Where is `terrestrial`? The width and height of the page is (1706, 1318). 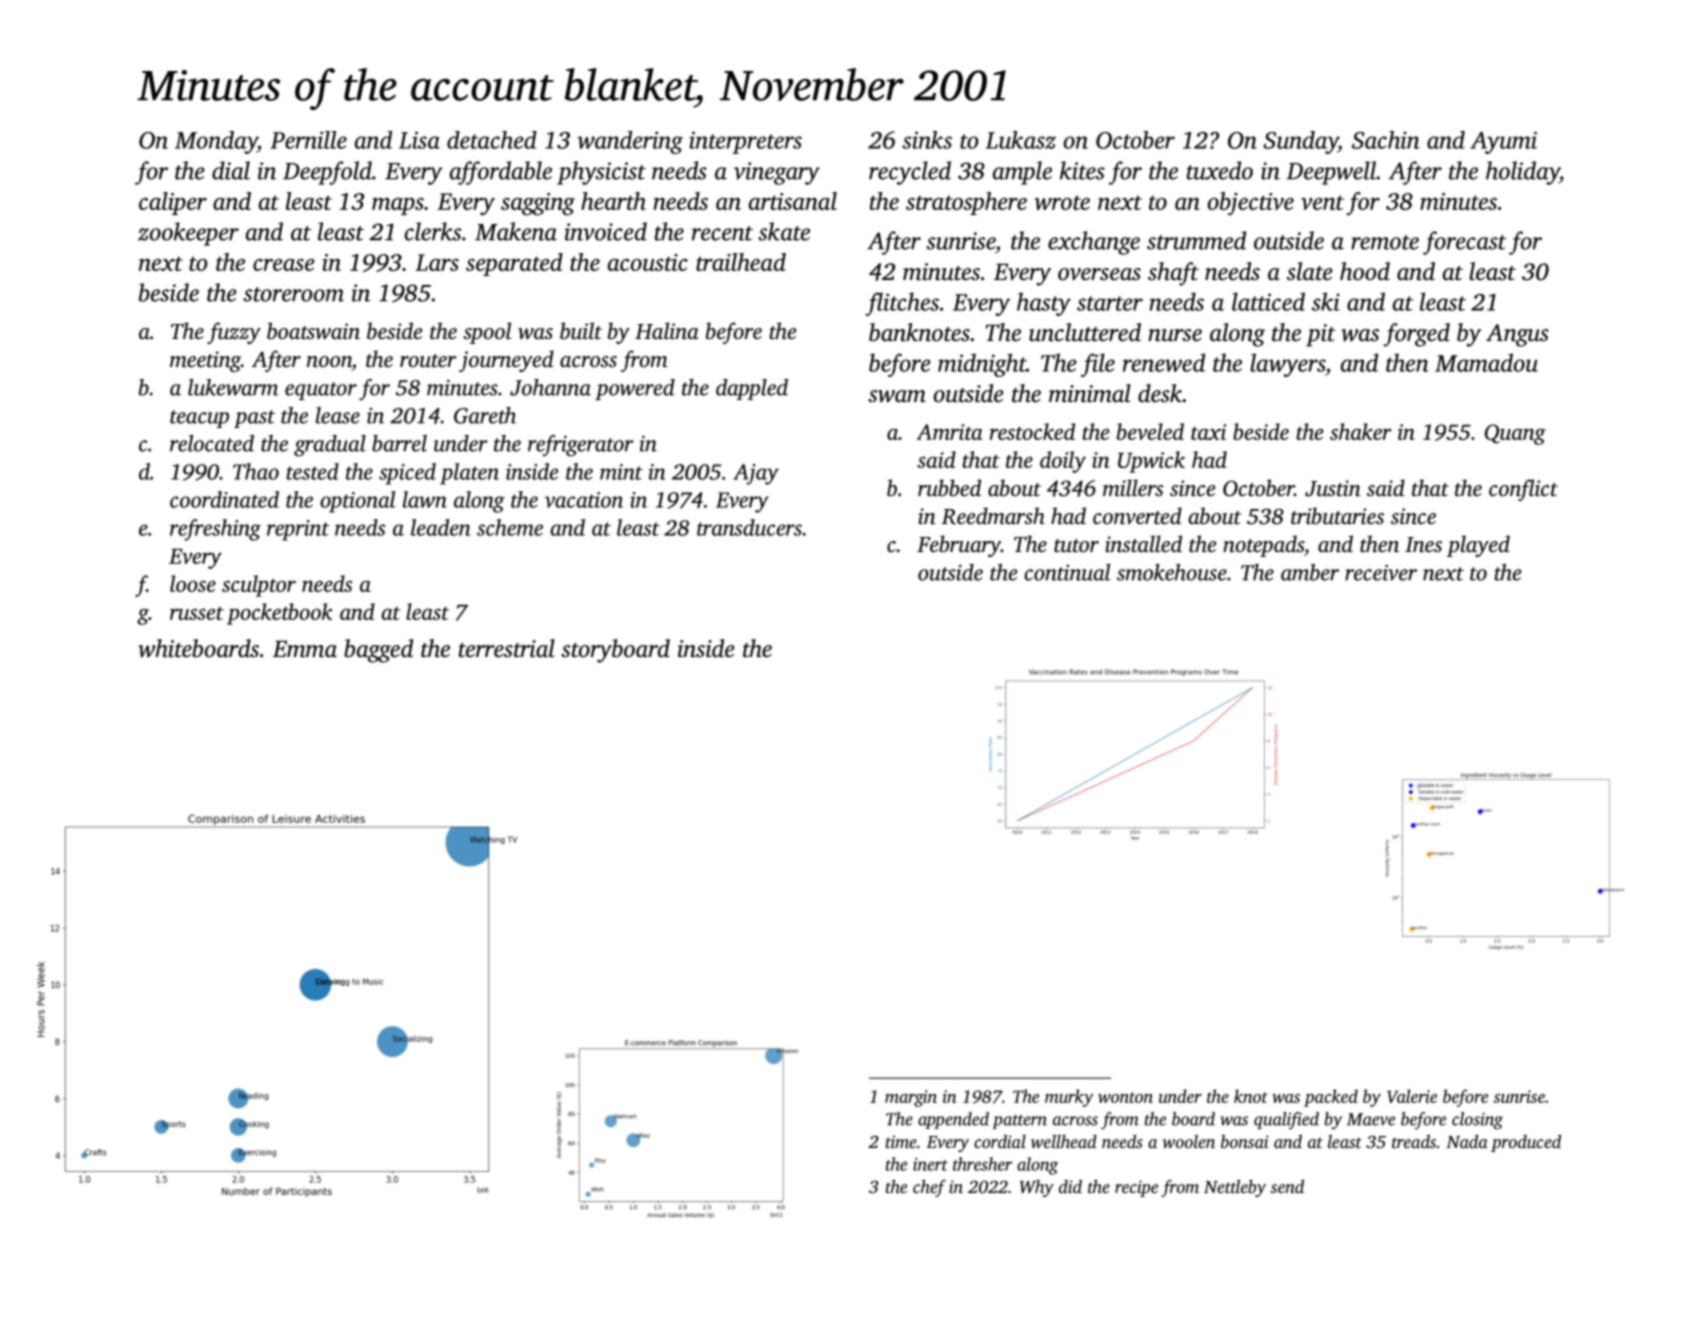 terrestrial is located at coordinates (507, 648).
